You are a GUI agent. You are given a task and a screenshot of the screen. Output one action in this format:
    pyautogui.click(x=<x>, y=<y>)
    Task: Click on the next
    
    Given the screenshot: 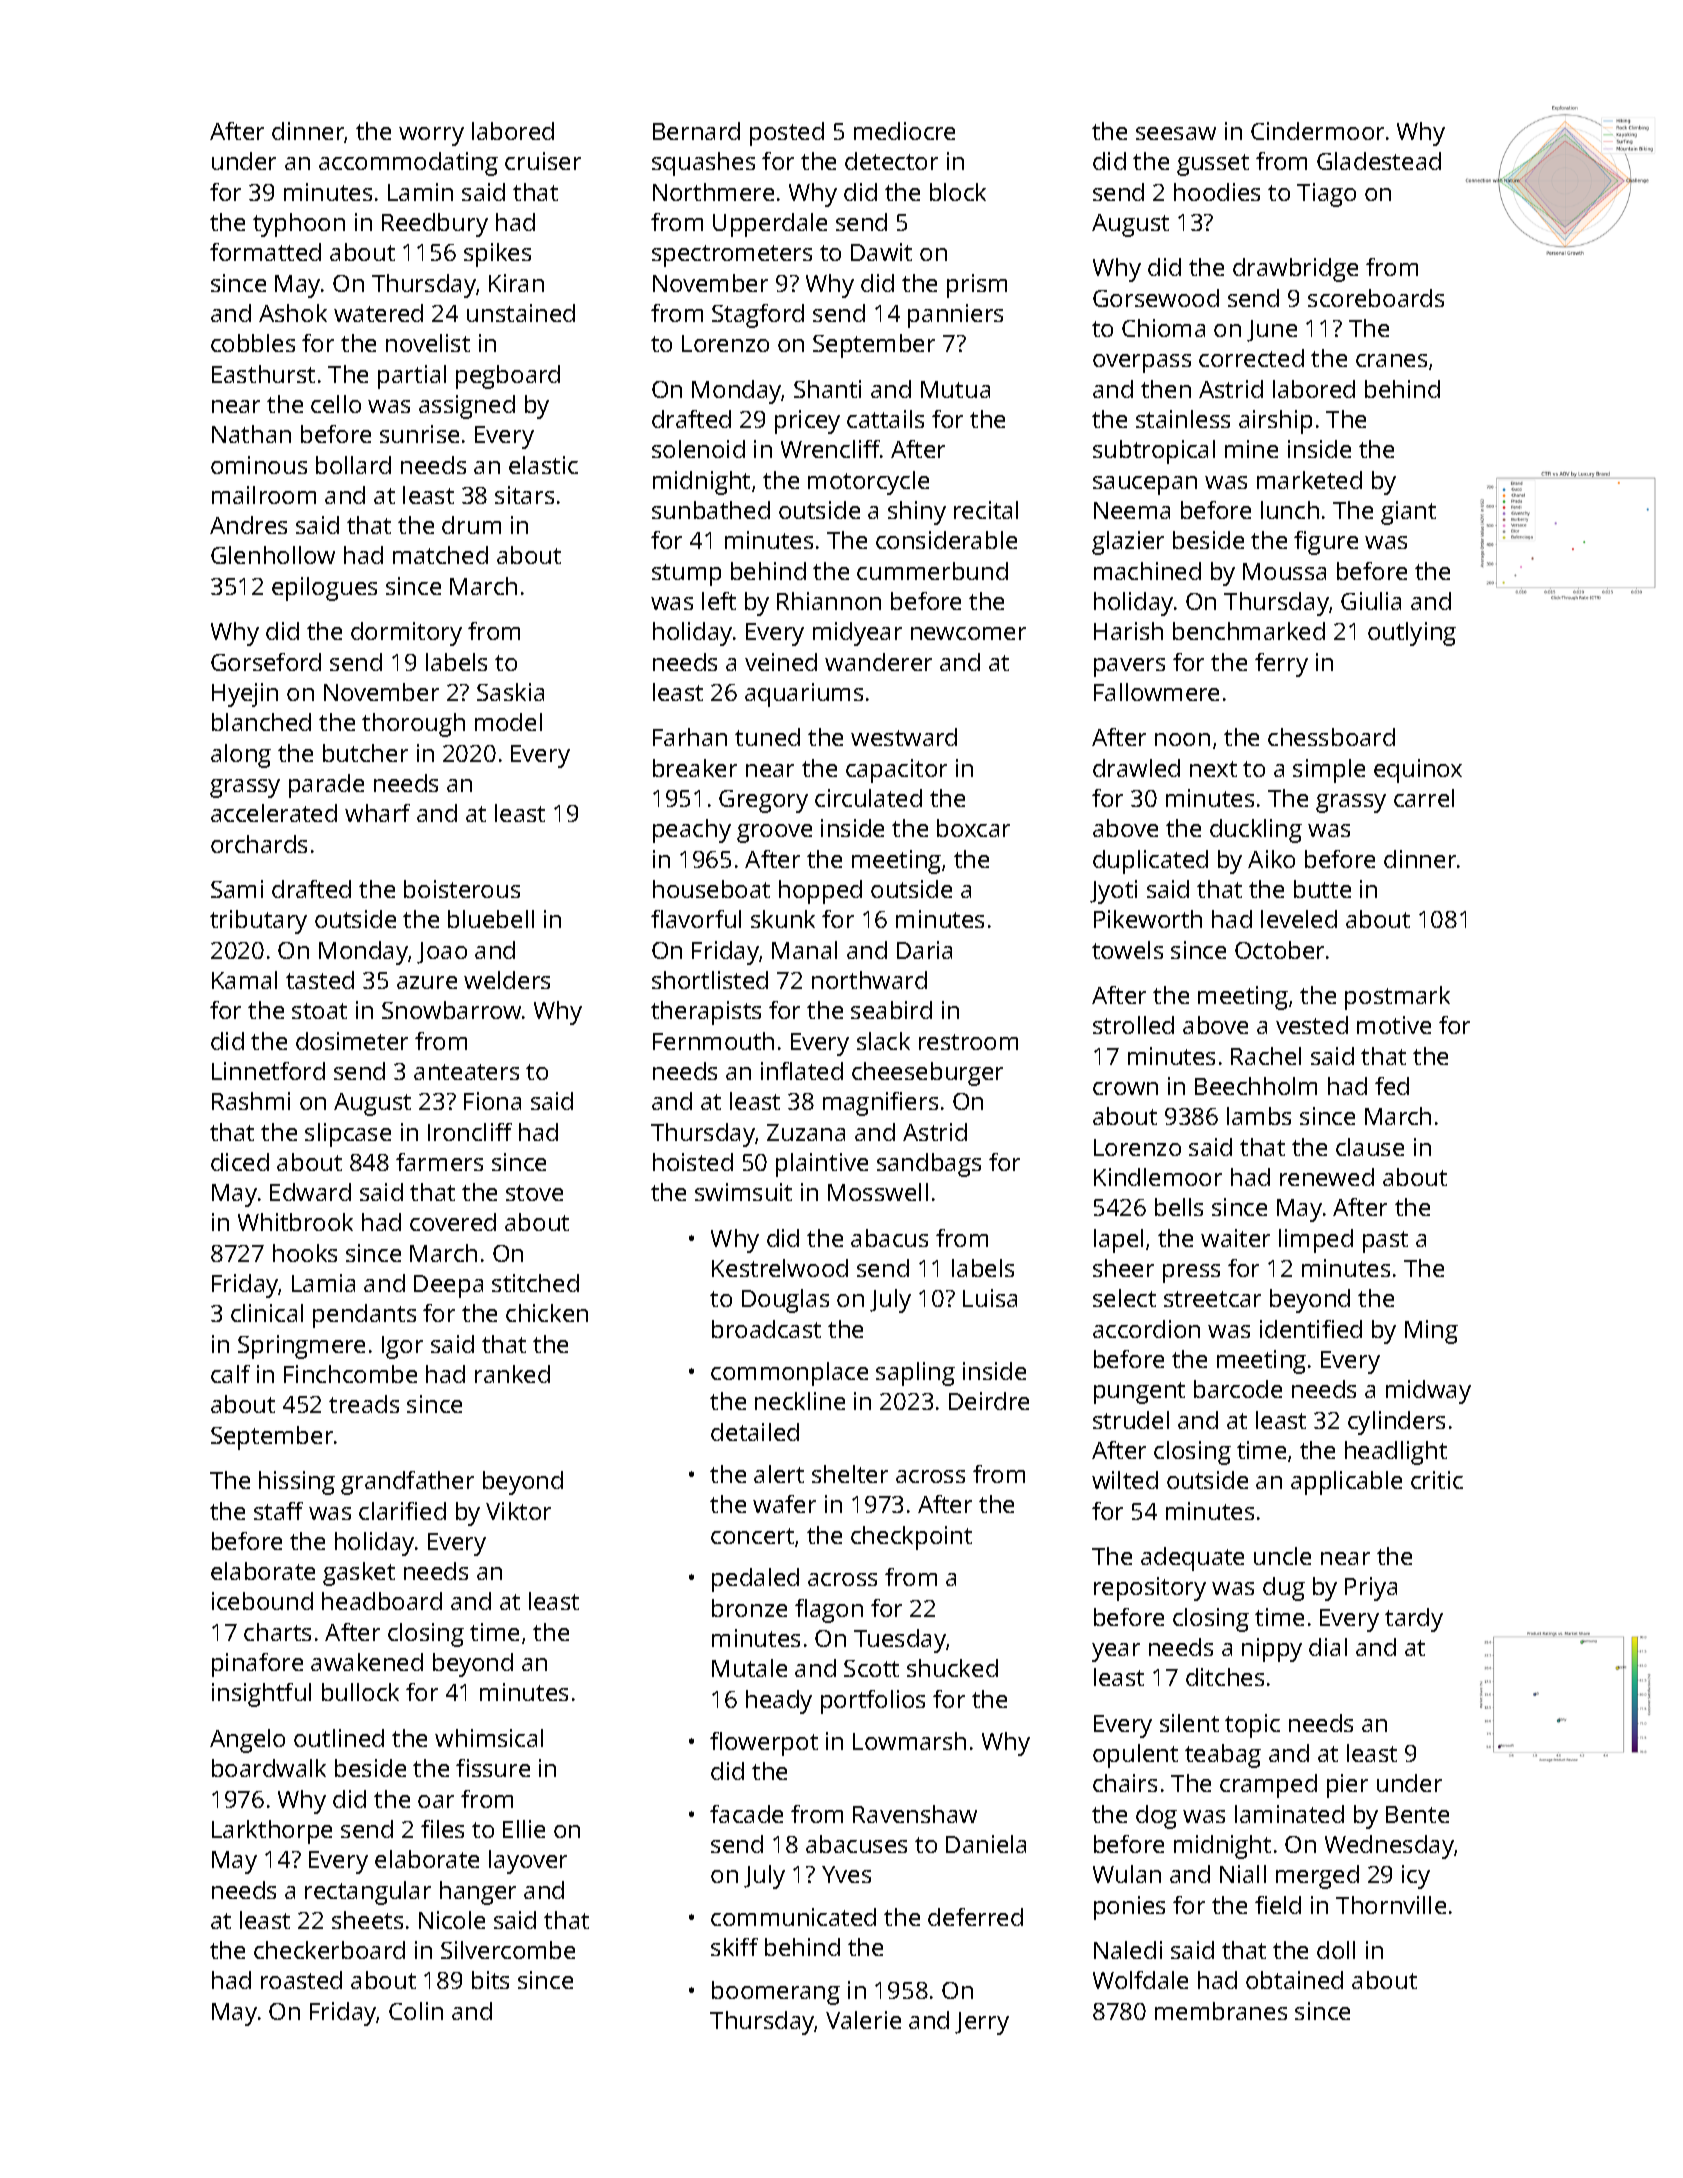 What is the action you would take?
    pyautogui.click(x=1213, y=769)
